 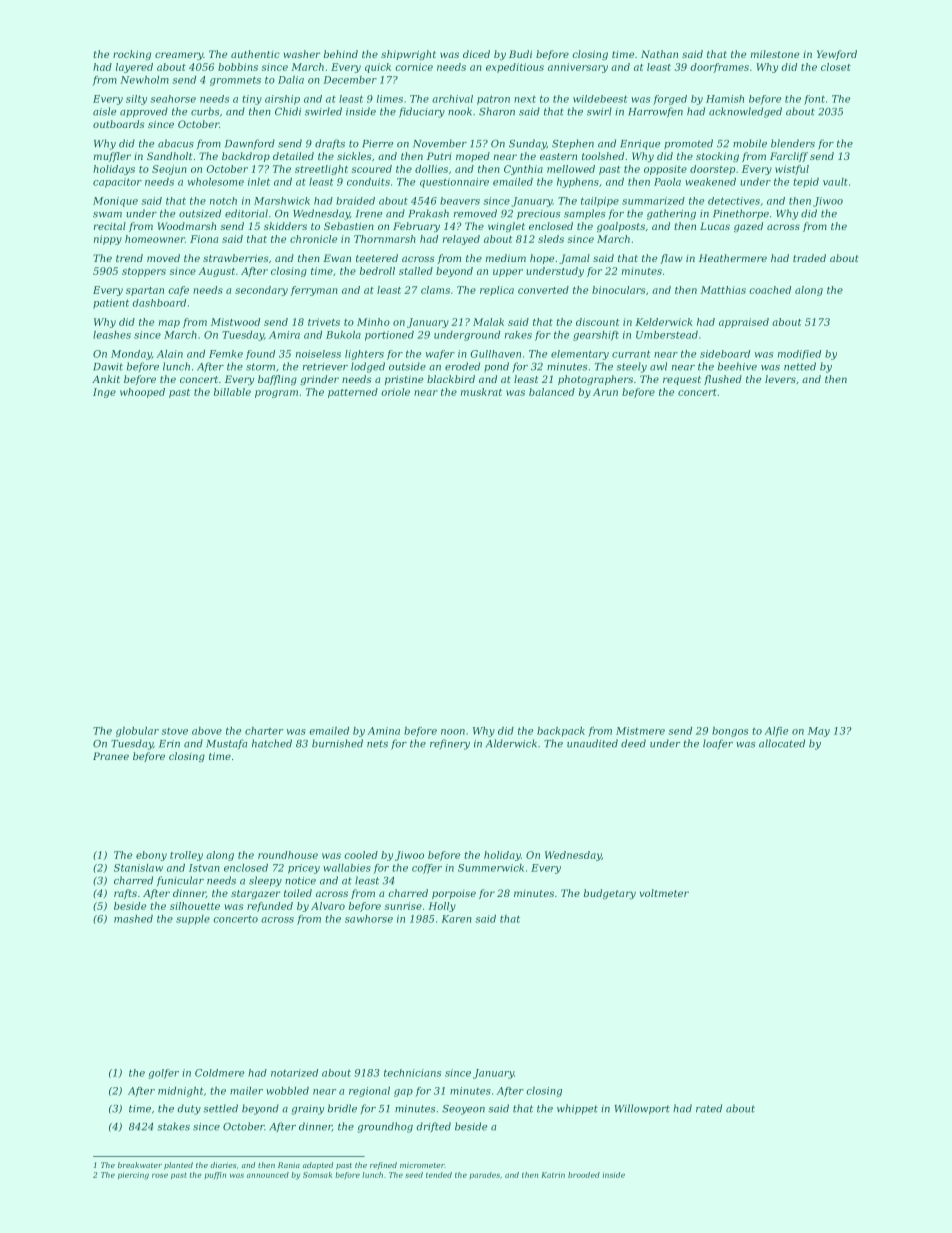 I want to click on hatched, so click(x=272, y=743).
